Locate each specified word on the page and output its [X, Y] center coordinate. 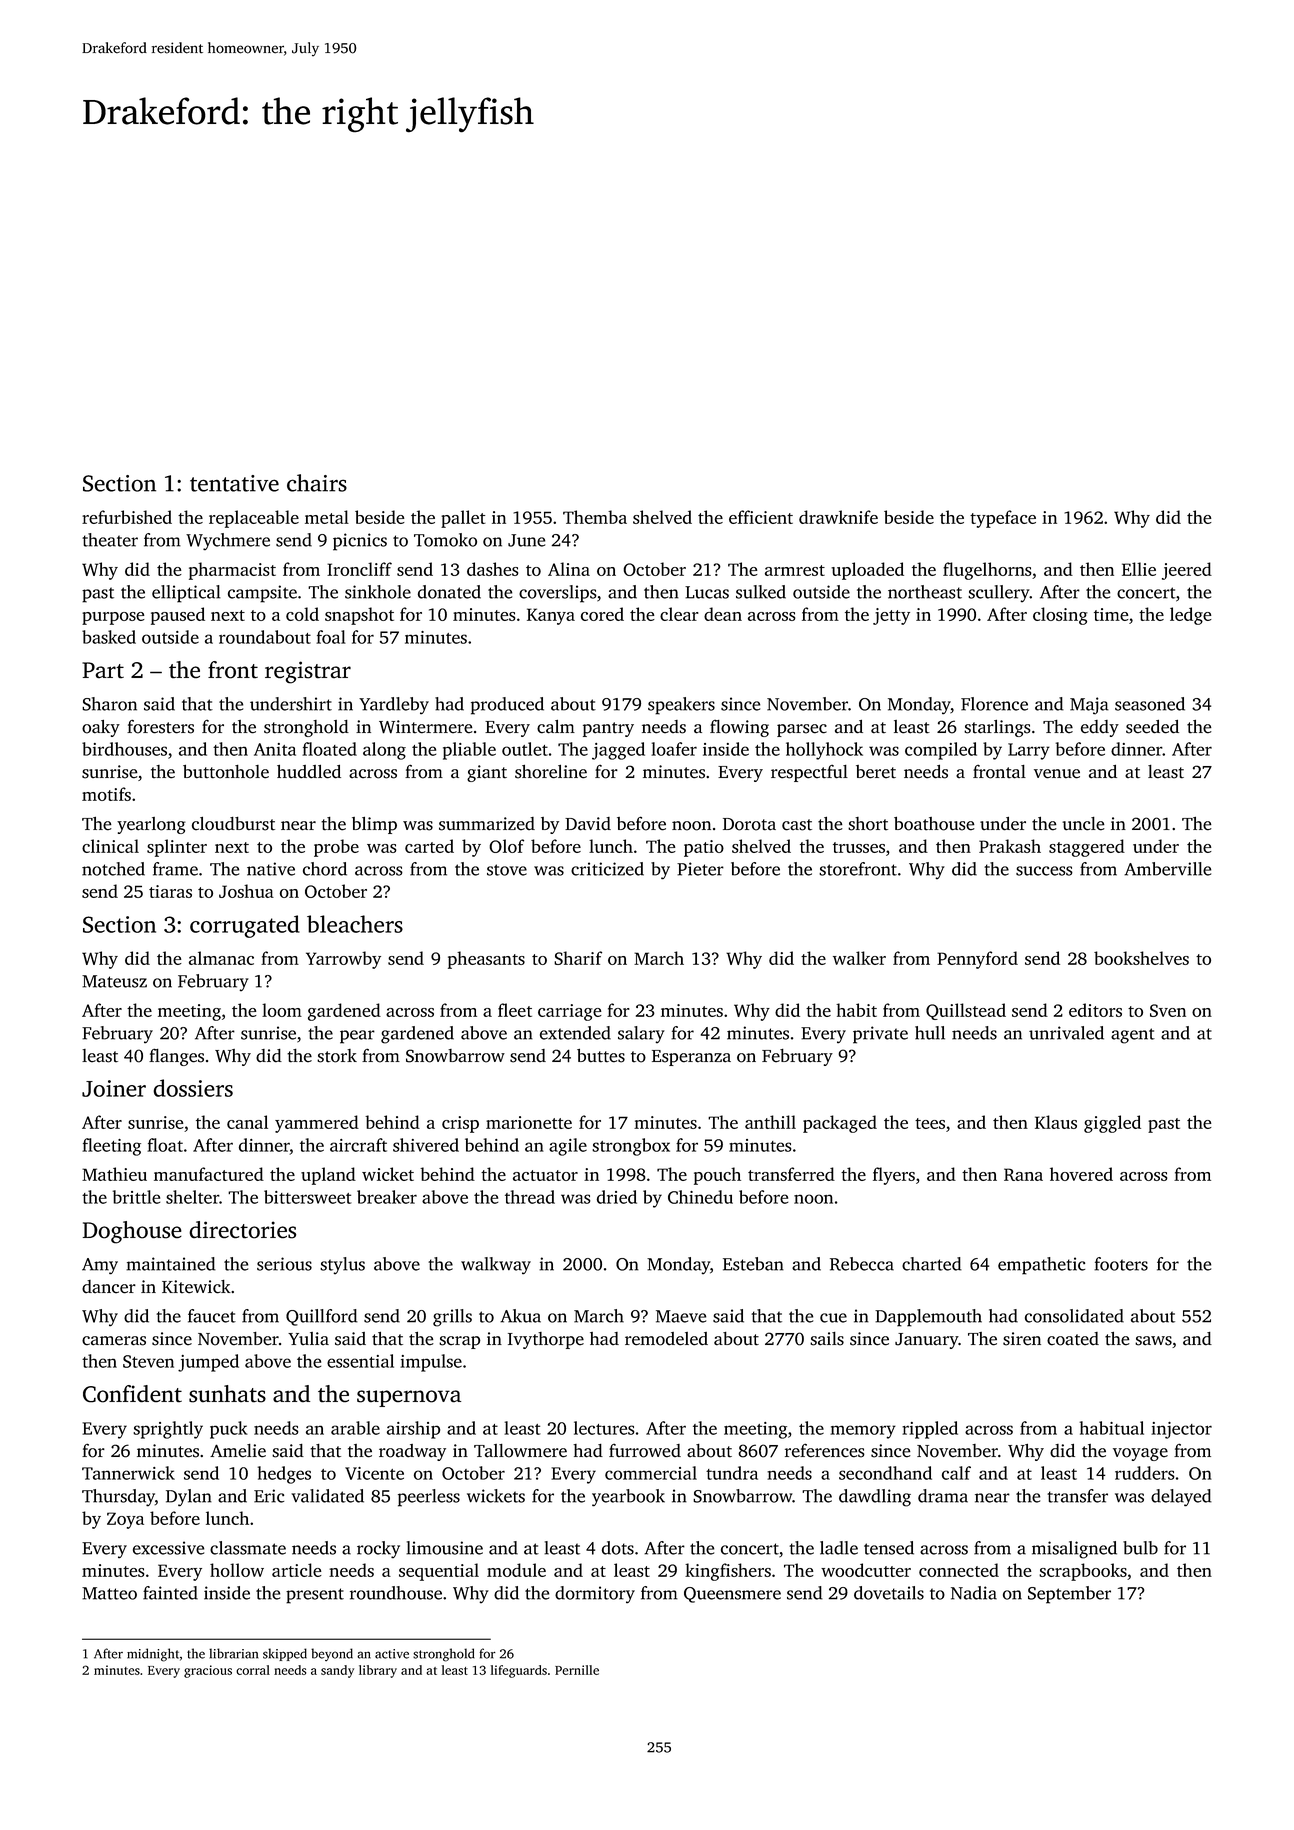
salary [641, 1034]
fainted [170, 1593]
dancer [109, 1287]
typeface [1003, 519]
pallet [463, 519]
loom [282, 1010]
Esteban [753, 1264]
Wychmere [228, 541]
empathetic [1041, 1266]
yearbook [628, 1497]
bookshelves [1141, 958]
